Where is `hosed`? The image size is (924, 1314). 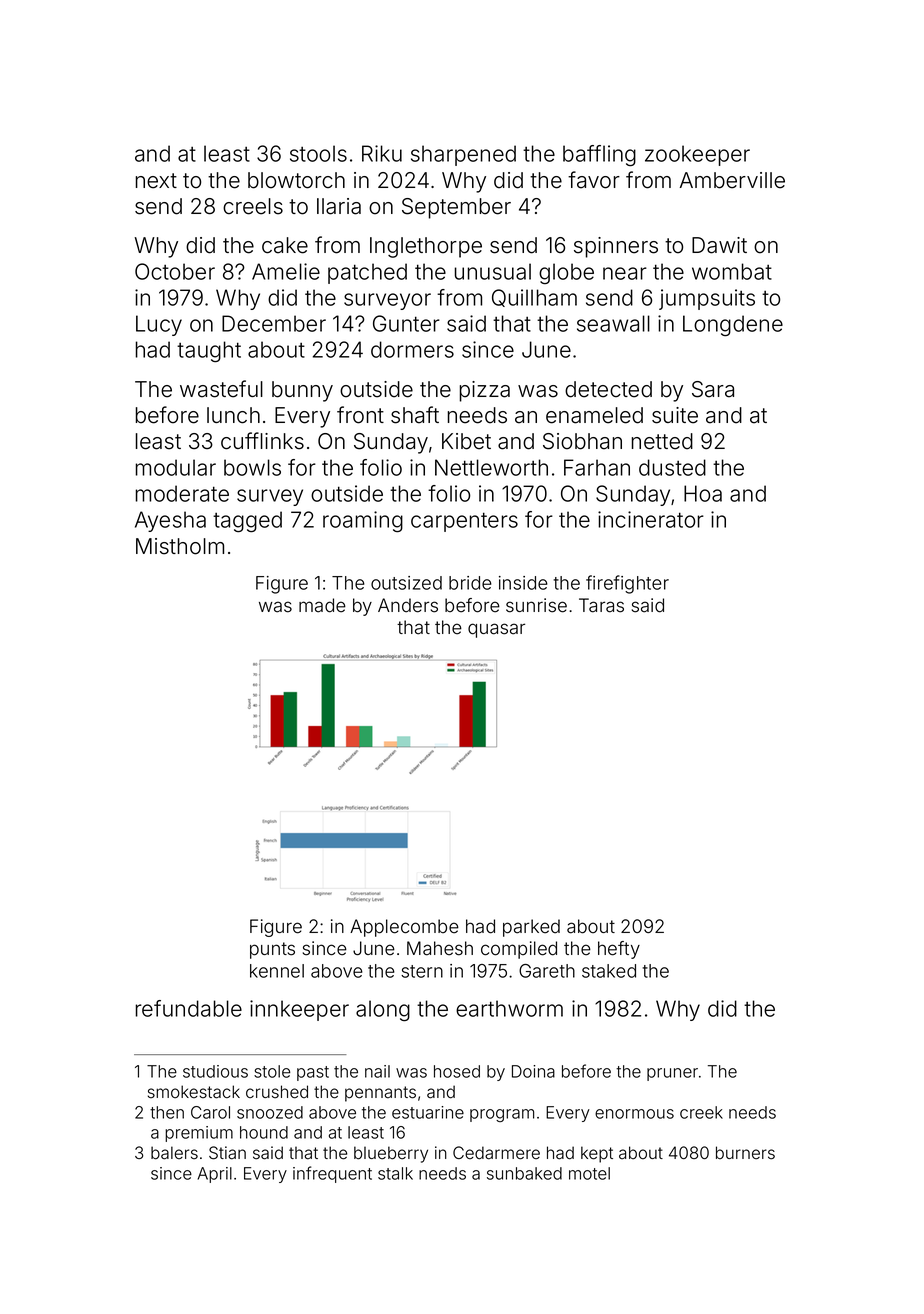
hosed is located at coordinates (457, 1071).
